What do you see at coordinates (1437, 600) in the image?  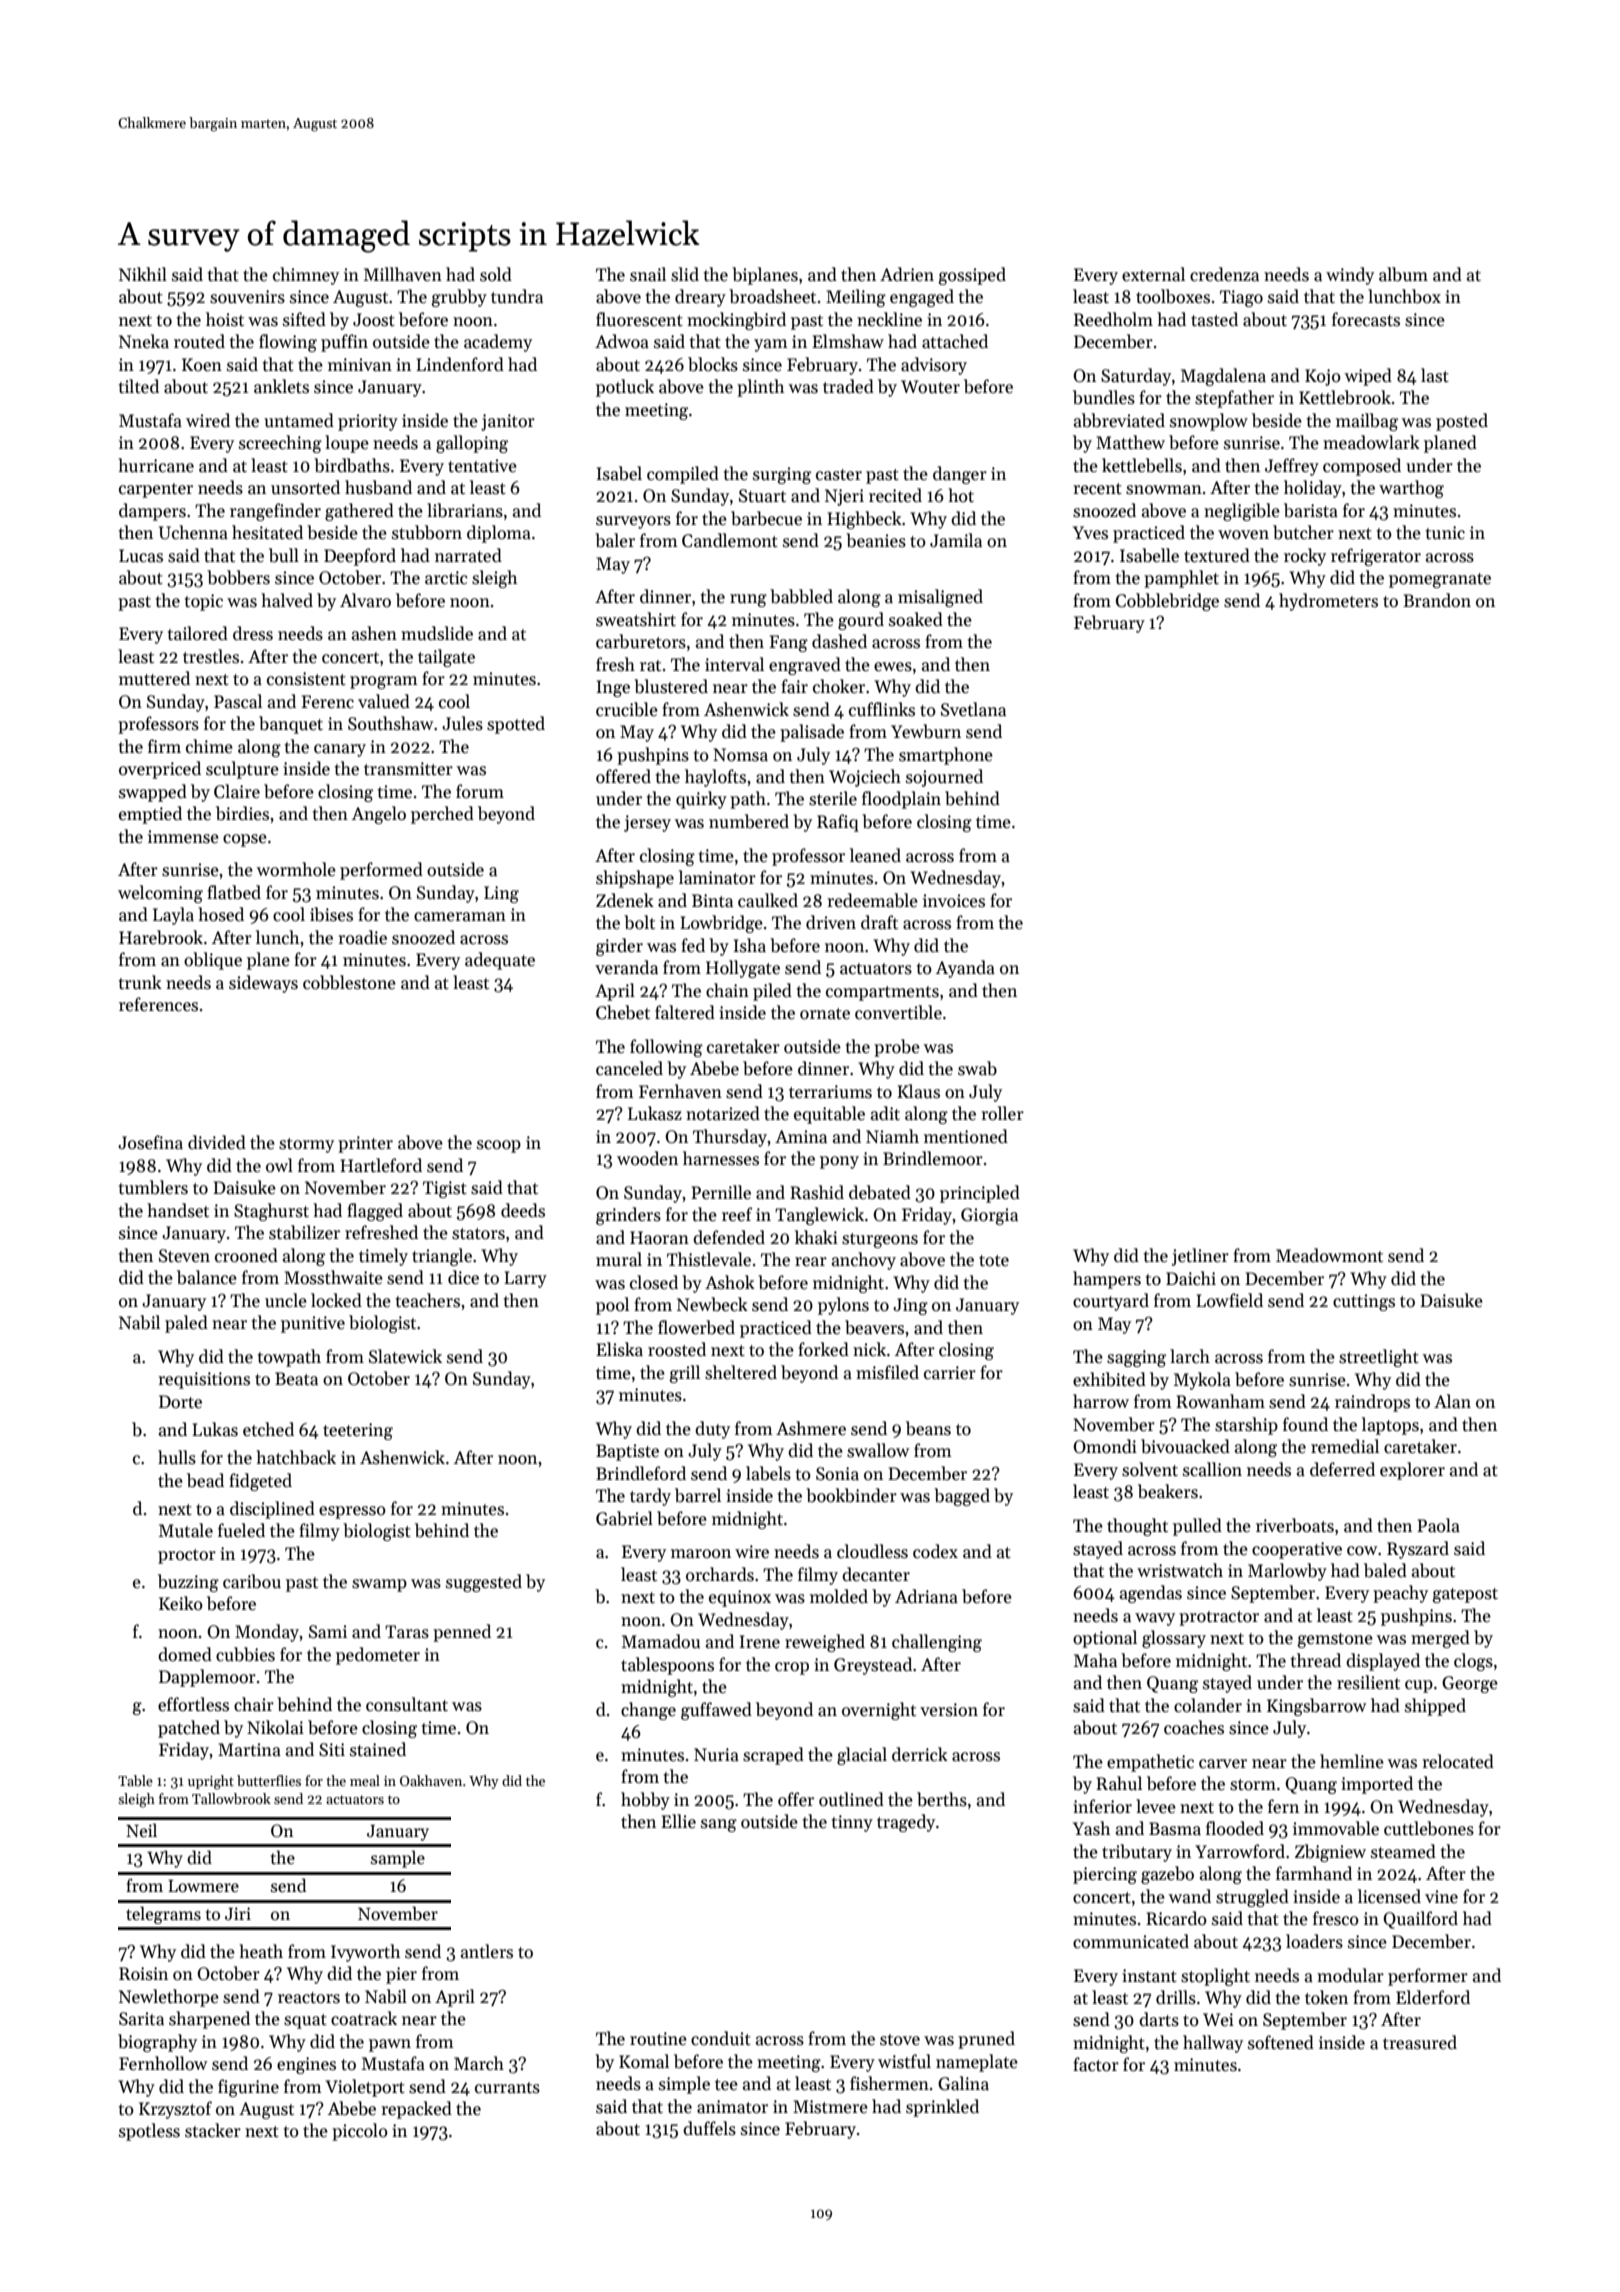 I see `Brandon` at bounding box center [1437, 600].
